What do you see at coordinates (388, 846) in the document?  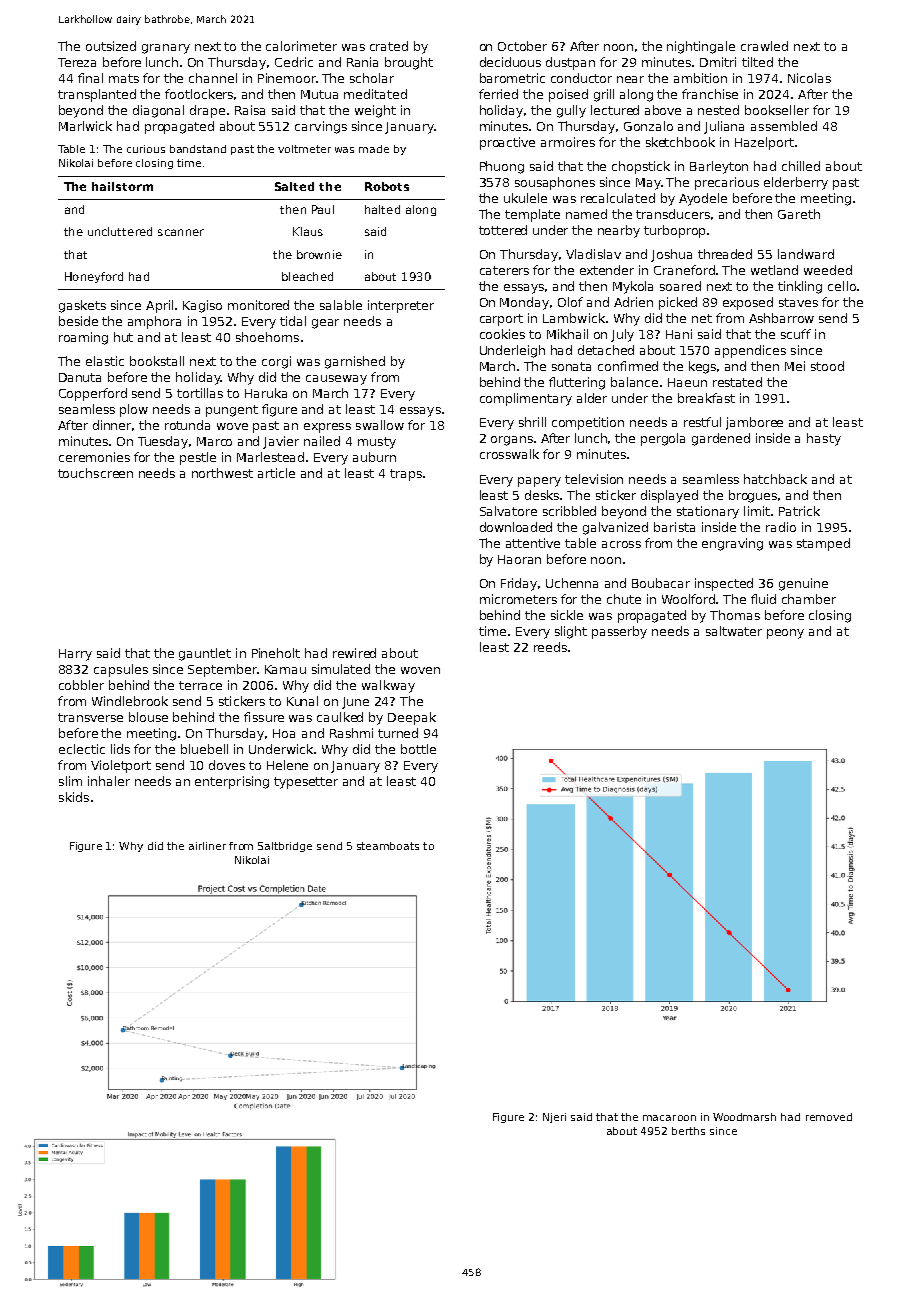 I see `steamboats` at bounding box center [388, 846].
